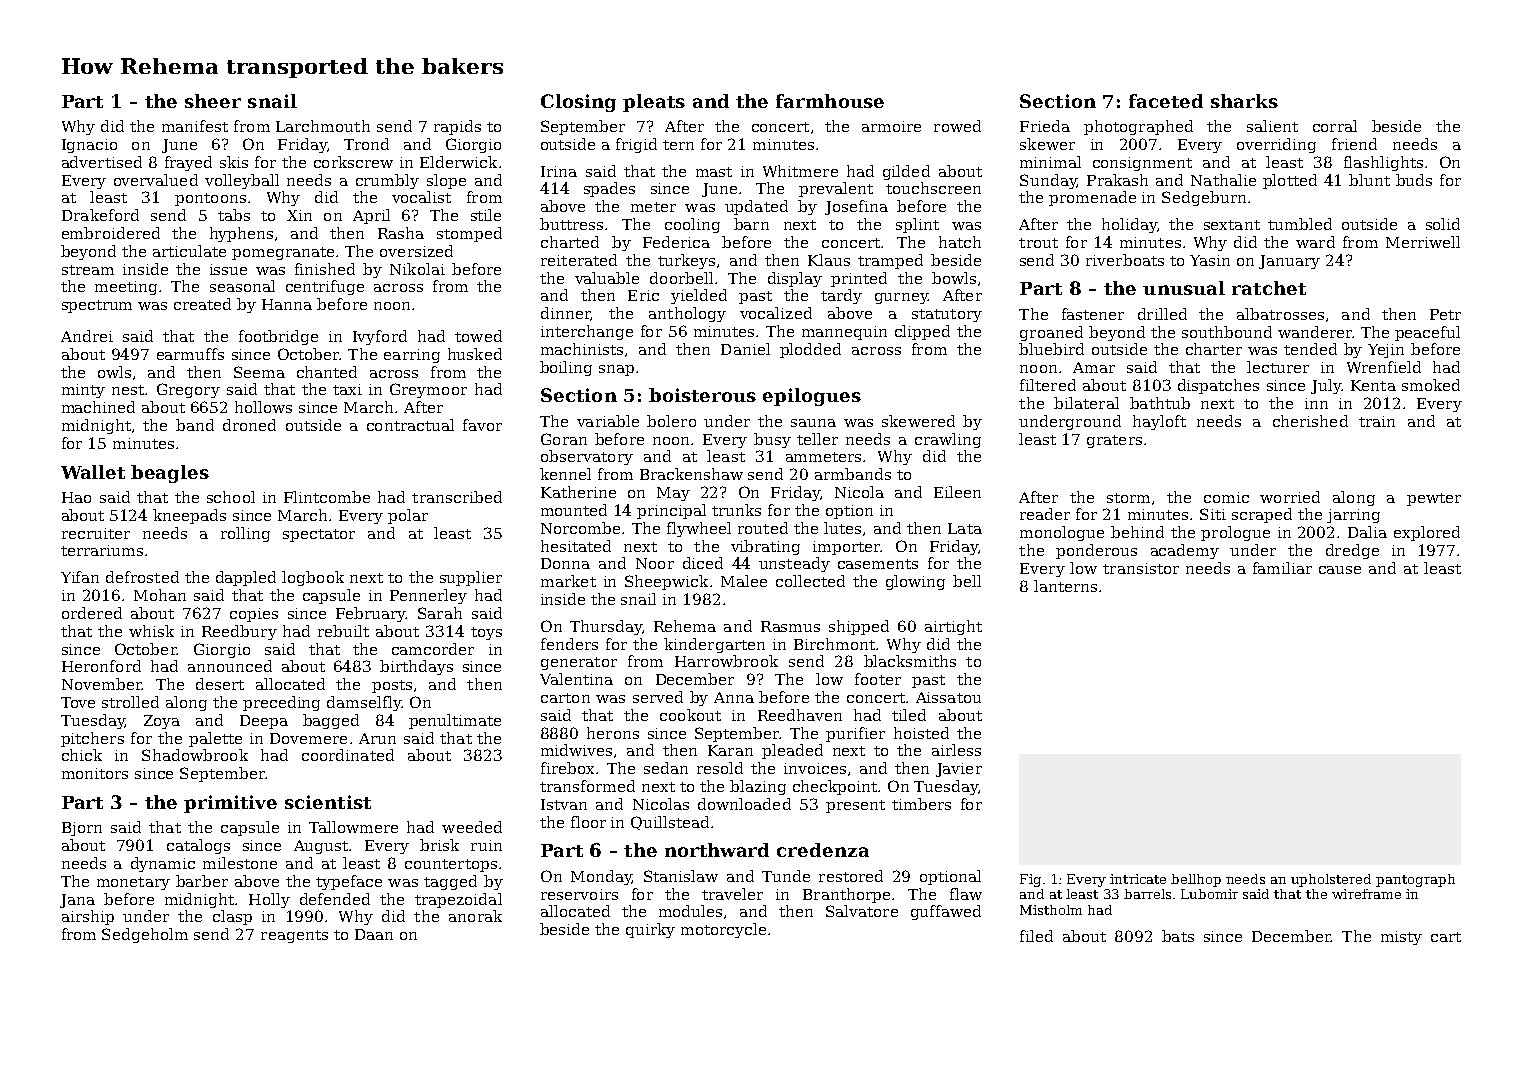 The height and width of the screenshot is (1076, 1522). I want to click on chanted, so click(327, 372).
